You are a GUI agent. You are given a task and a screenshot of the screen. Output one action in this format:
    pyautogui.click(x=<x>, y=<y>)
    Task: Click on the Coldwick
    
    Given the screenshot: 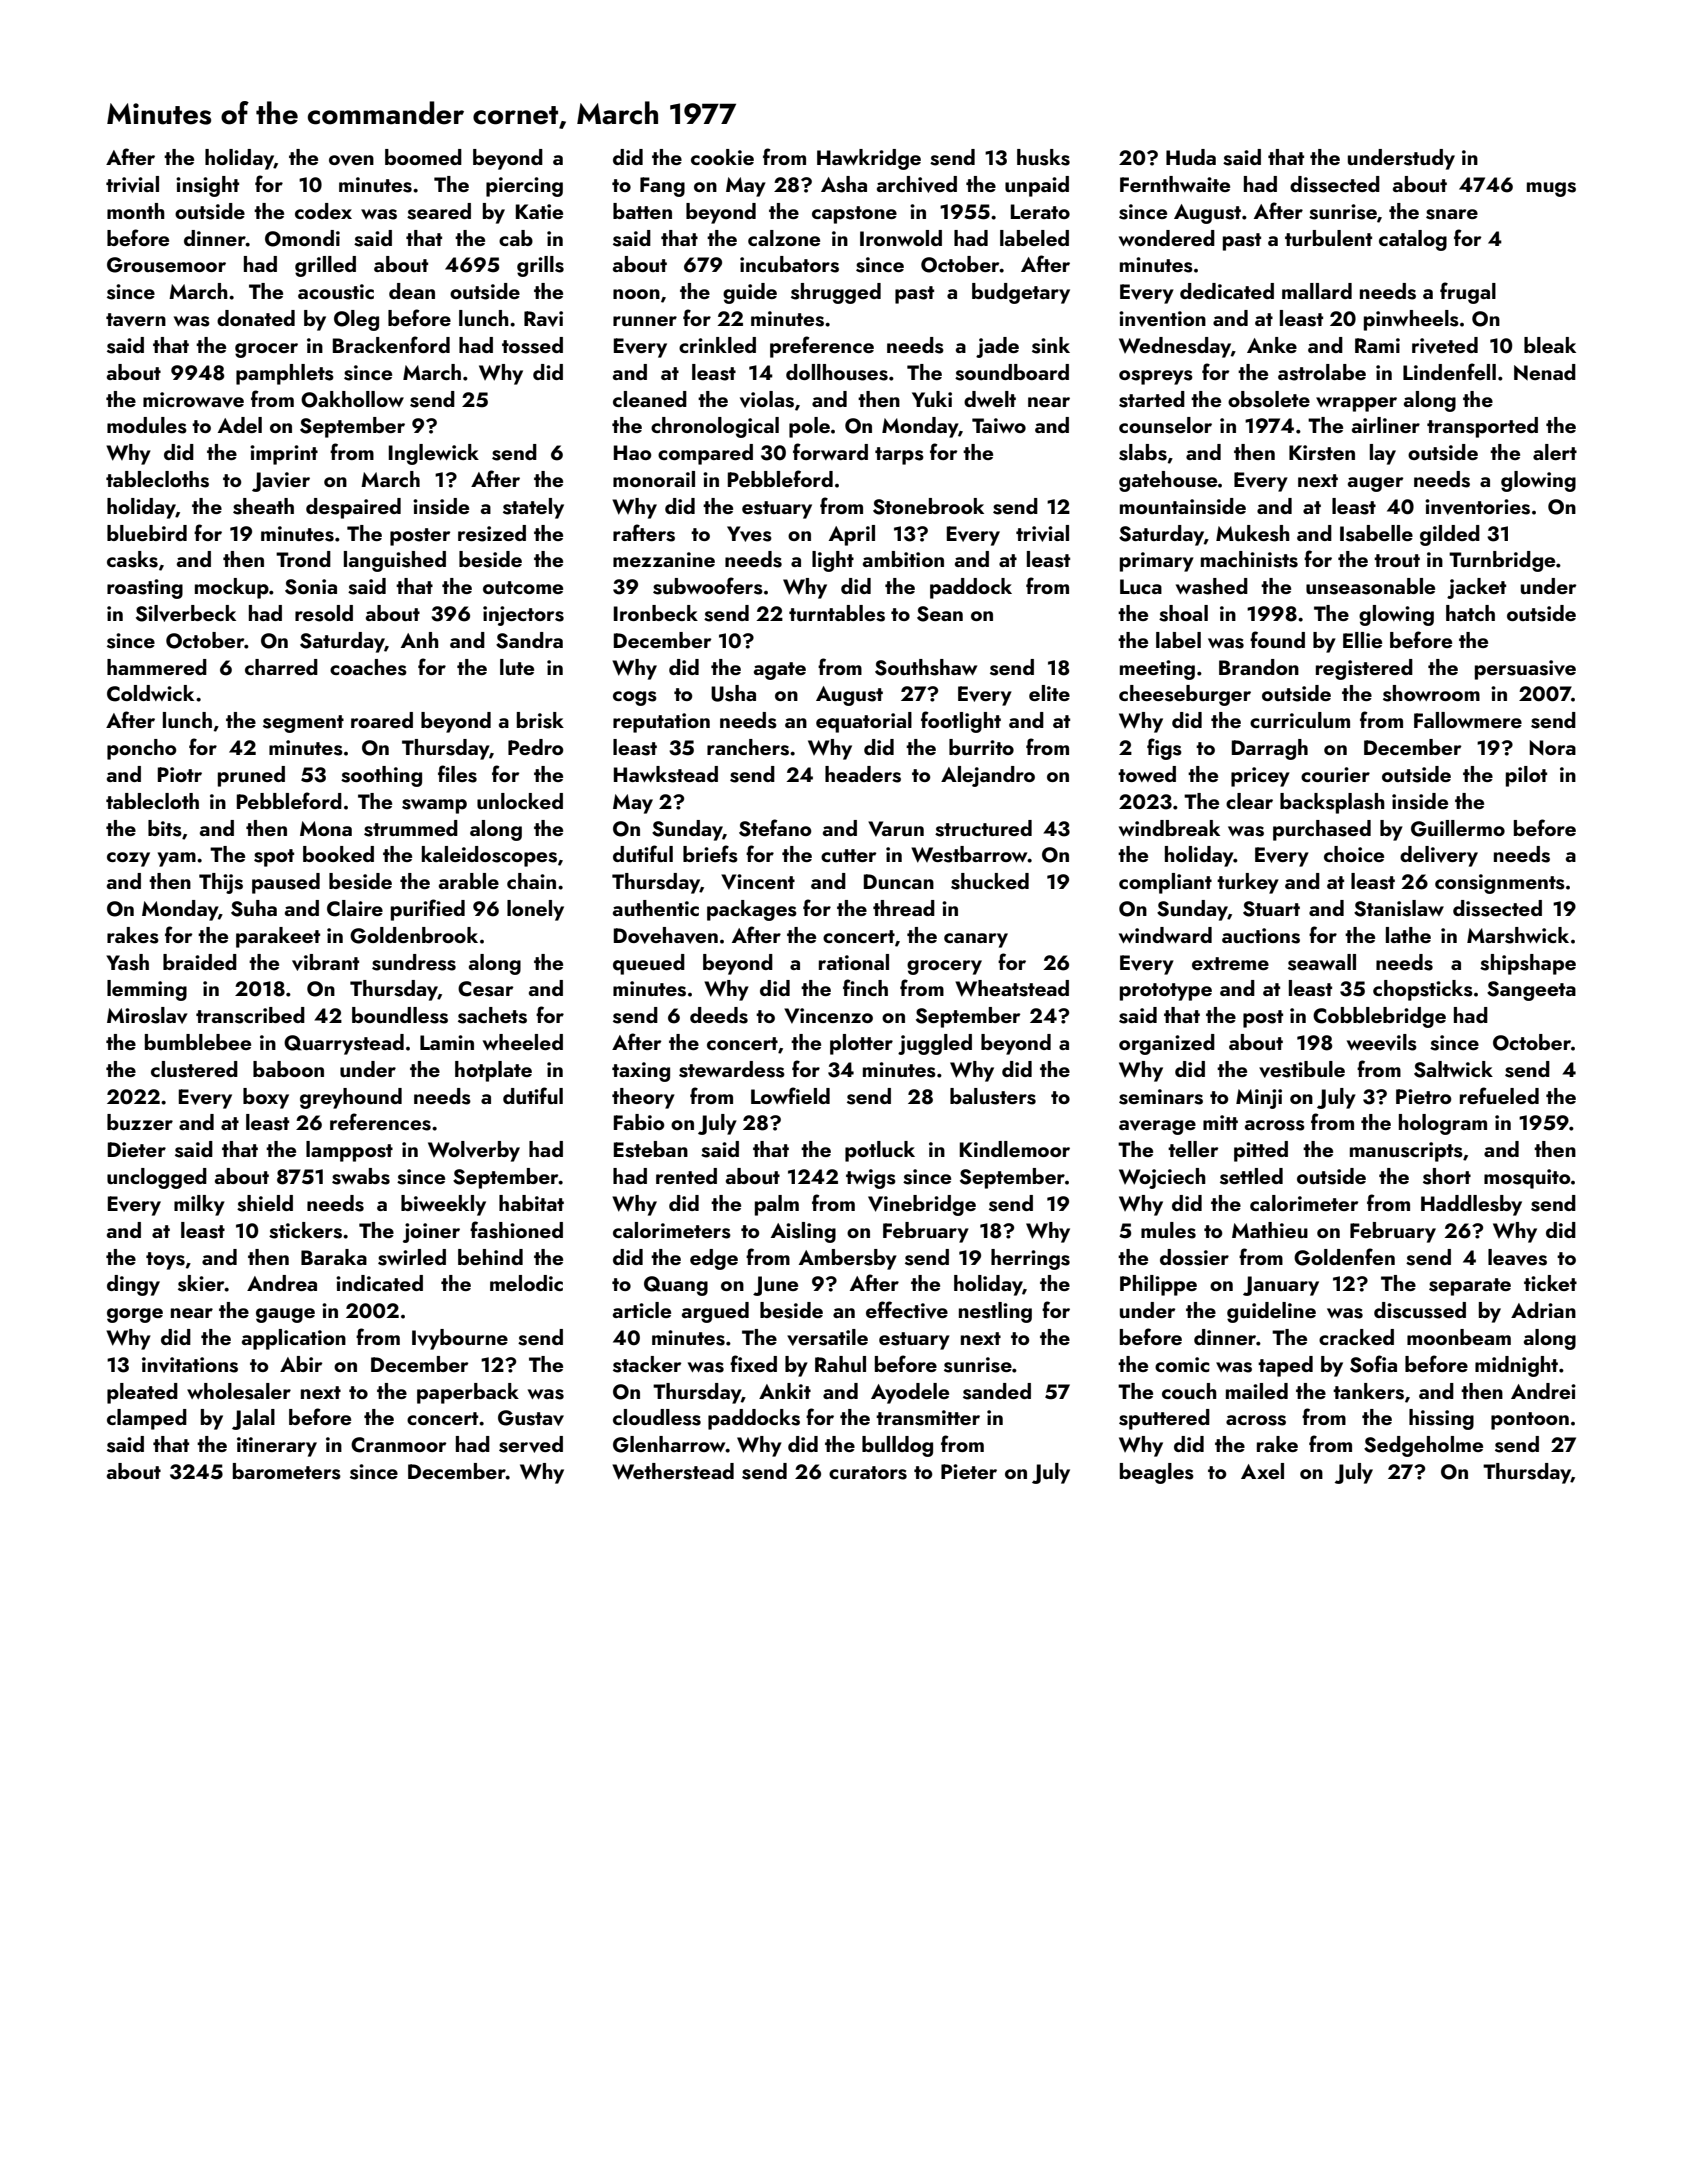 What is the action you would take?
    pyautogui.click(x=150, y=693)
